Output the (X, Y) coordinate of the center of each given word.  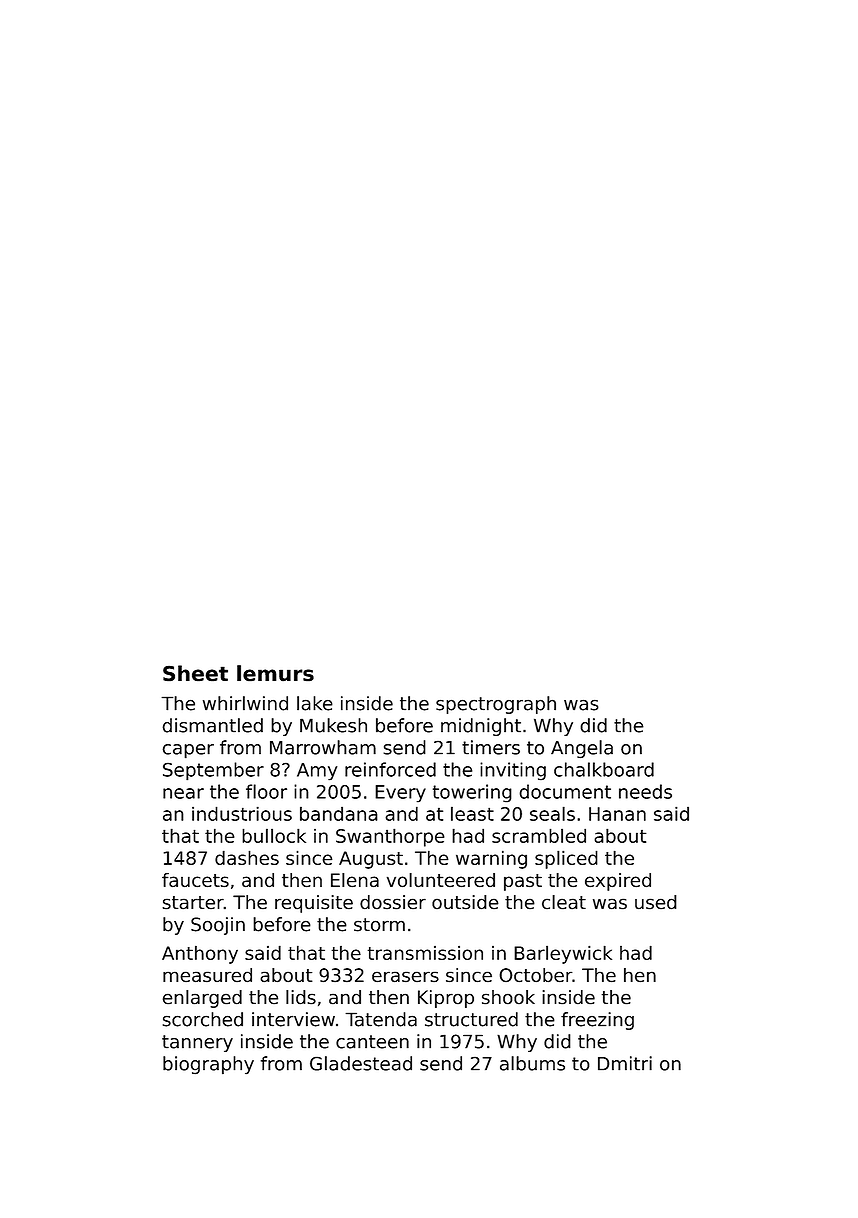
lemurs (275, 673)
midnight (481, 727)
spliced (566, 859)
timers (491, 747)
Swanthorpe (390, 837)
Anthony (200, 954)
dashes (247, 857)
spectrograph (496, 705)
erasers (405, 976)
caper (188, 751)
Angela (582, 749)
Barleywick (563, 954)
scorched (203, 1019)
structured (471, 1019)
